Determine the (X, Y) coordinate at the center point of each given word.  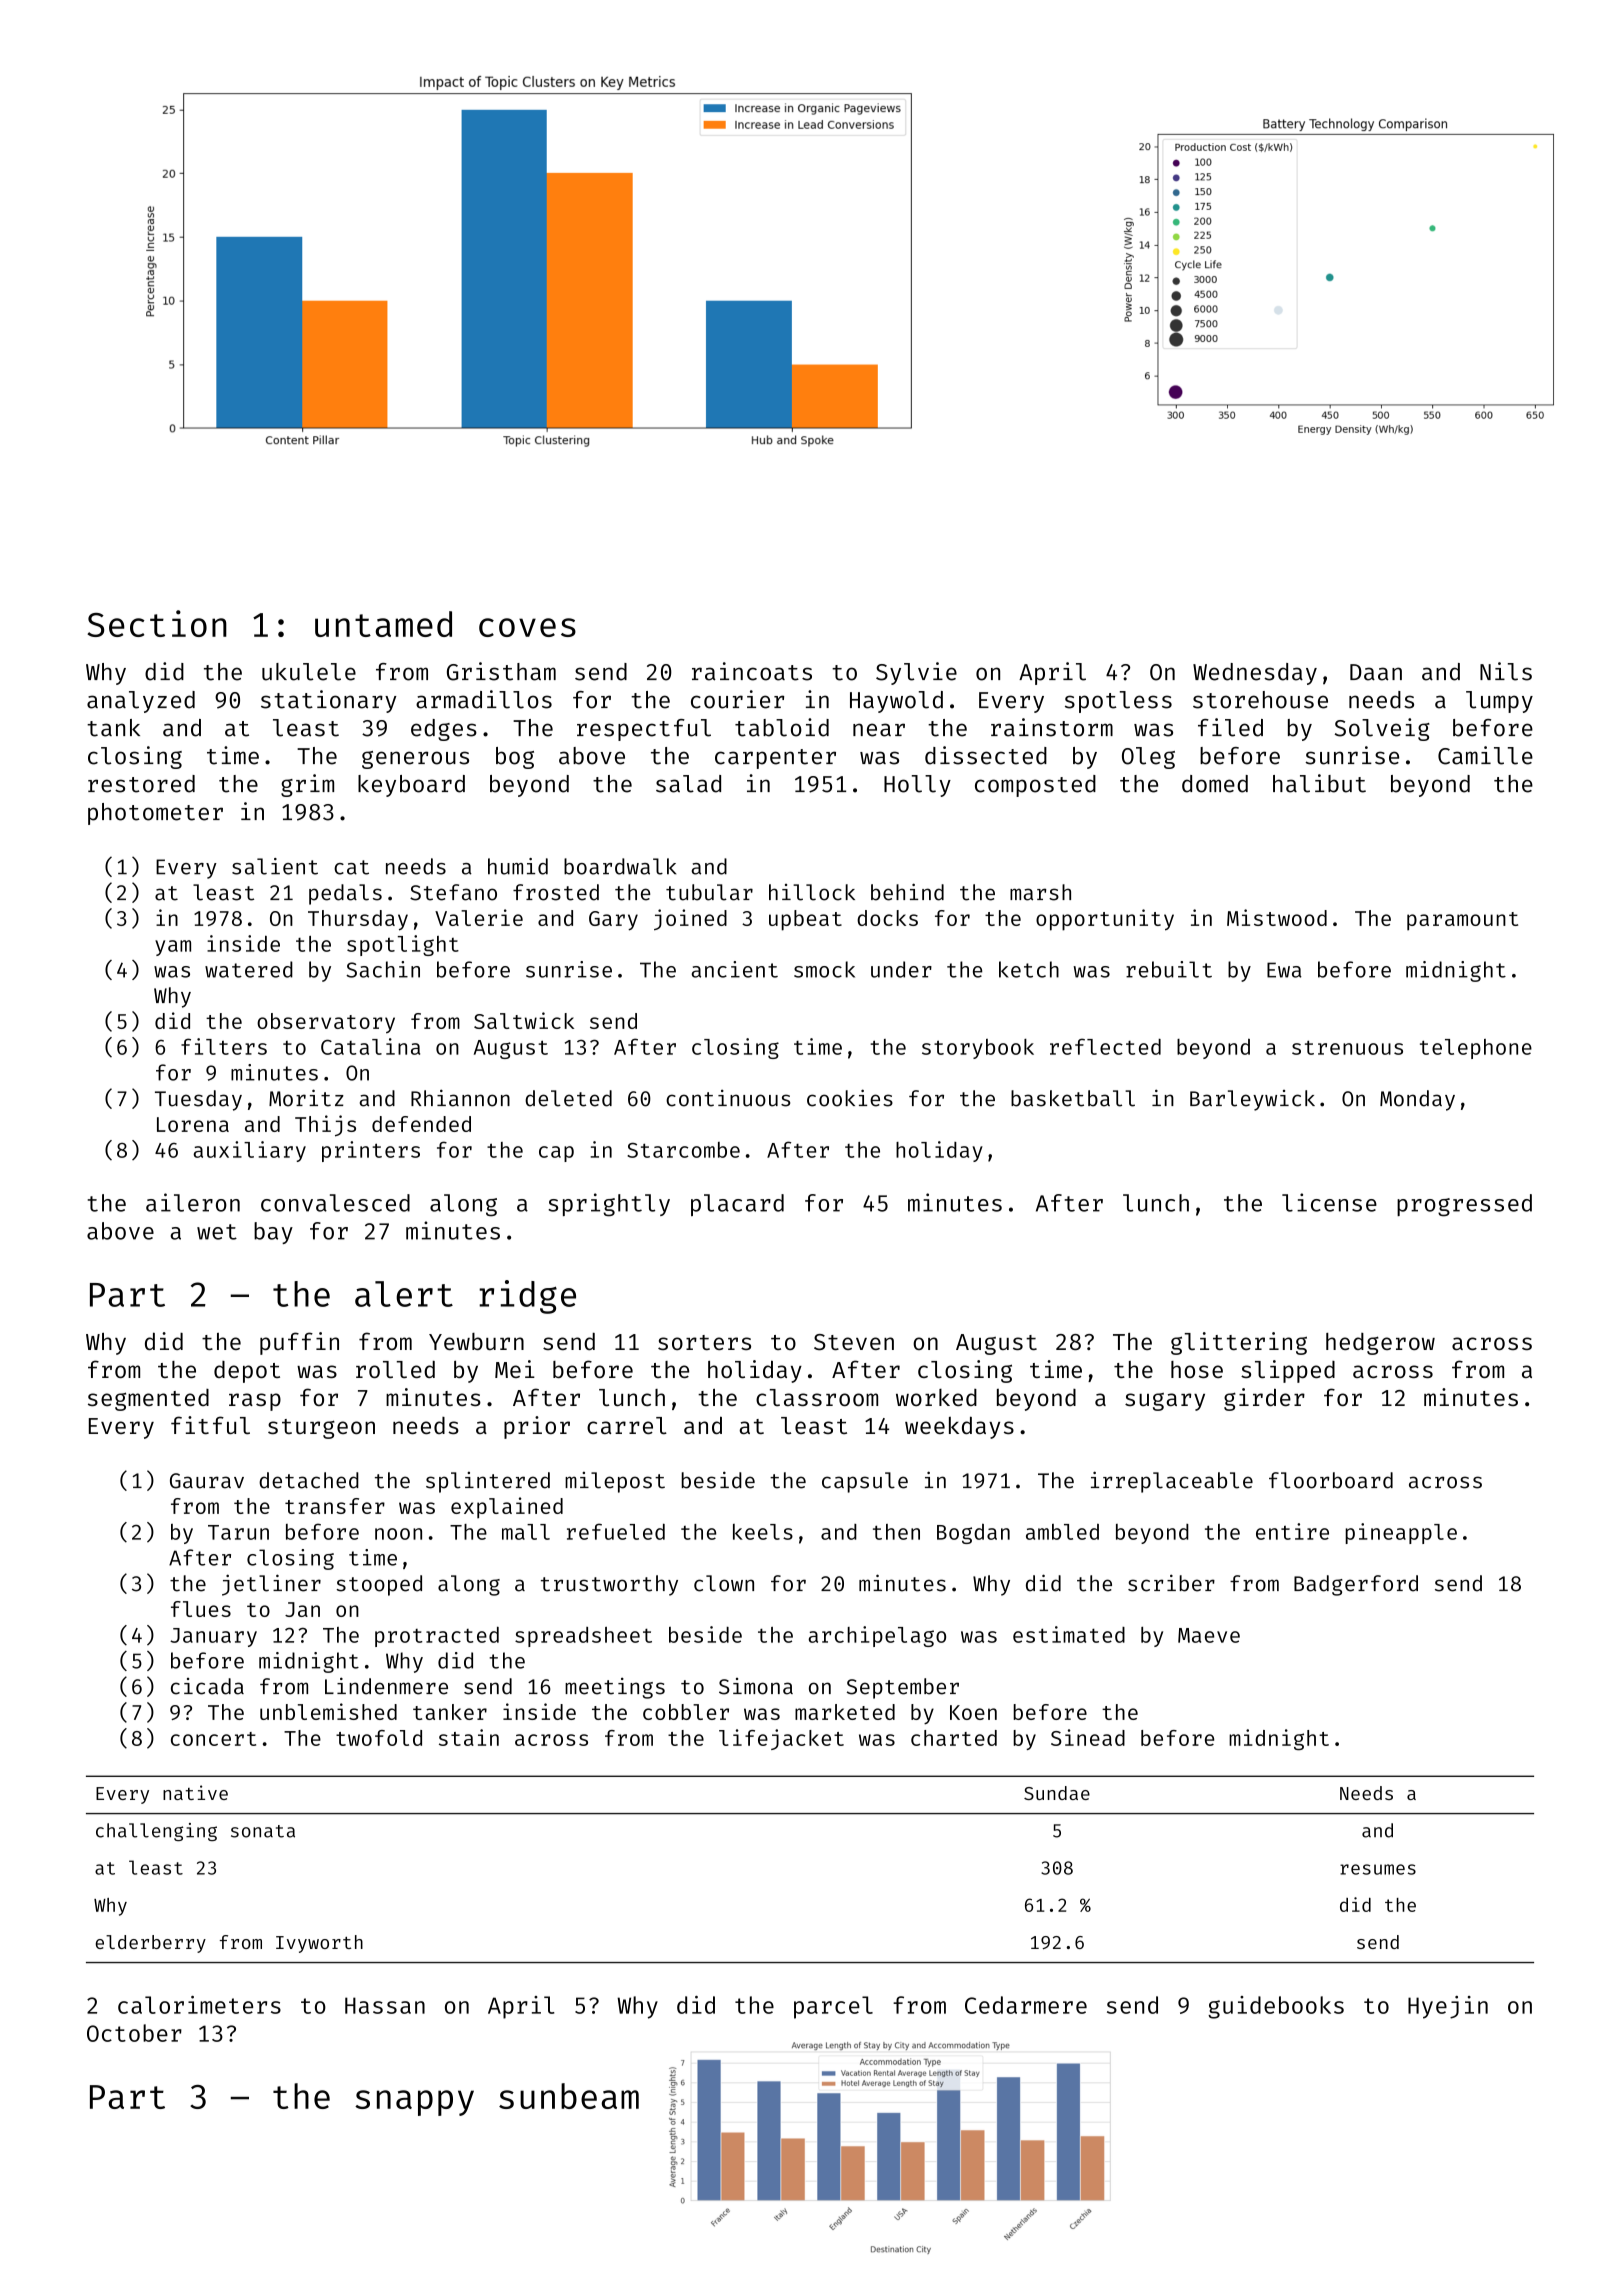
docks (887, 918)
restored (141, 784)
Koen (973, 1712)
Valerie (479, 917)
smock (824, 969)
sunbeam (569, 2096)
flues (201, 1609)
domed (1215, 784)
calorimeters (199, 2005)
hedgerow (1380, 1344)
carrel (627, 1425)
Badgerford (1356, 1585)
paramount (1462, 921)
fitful (210, 1425)
